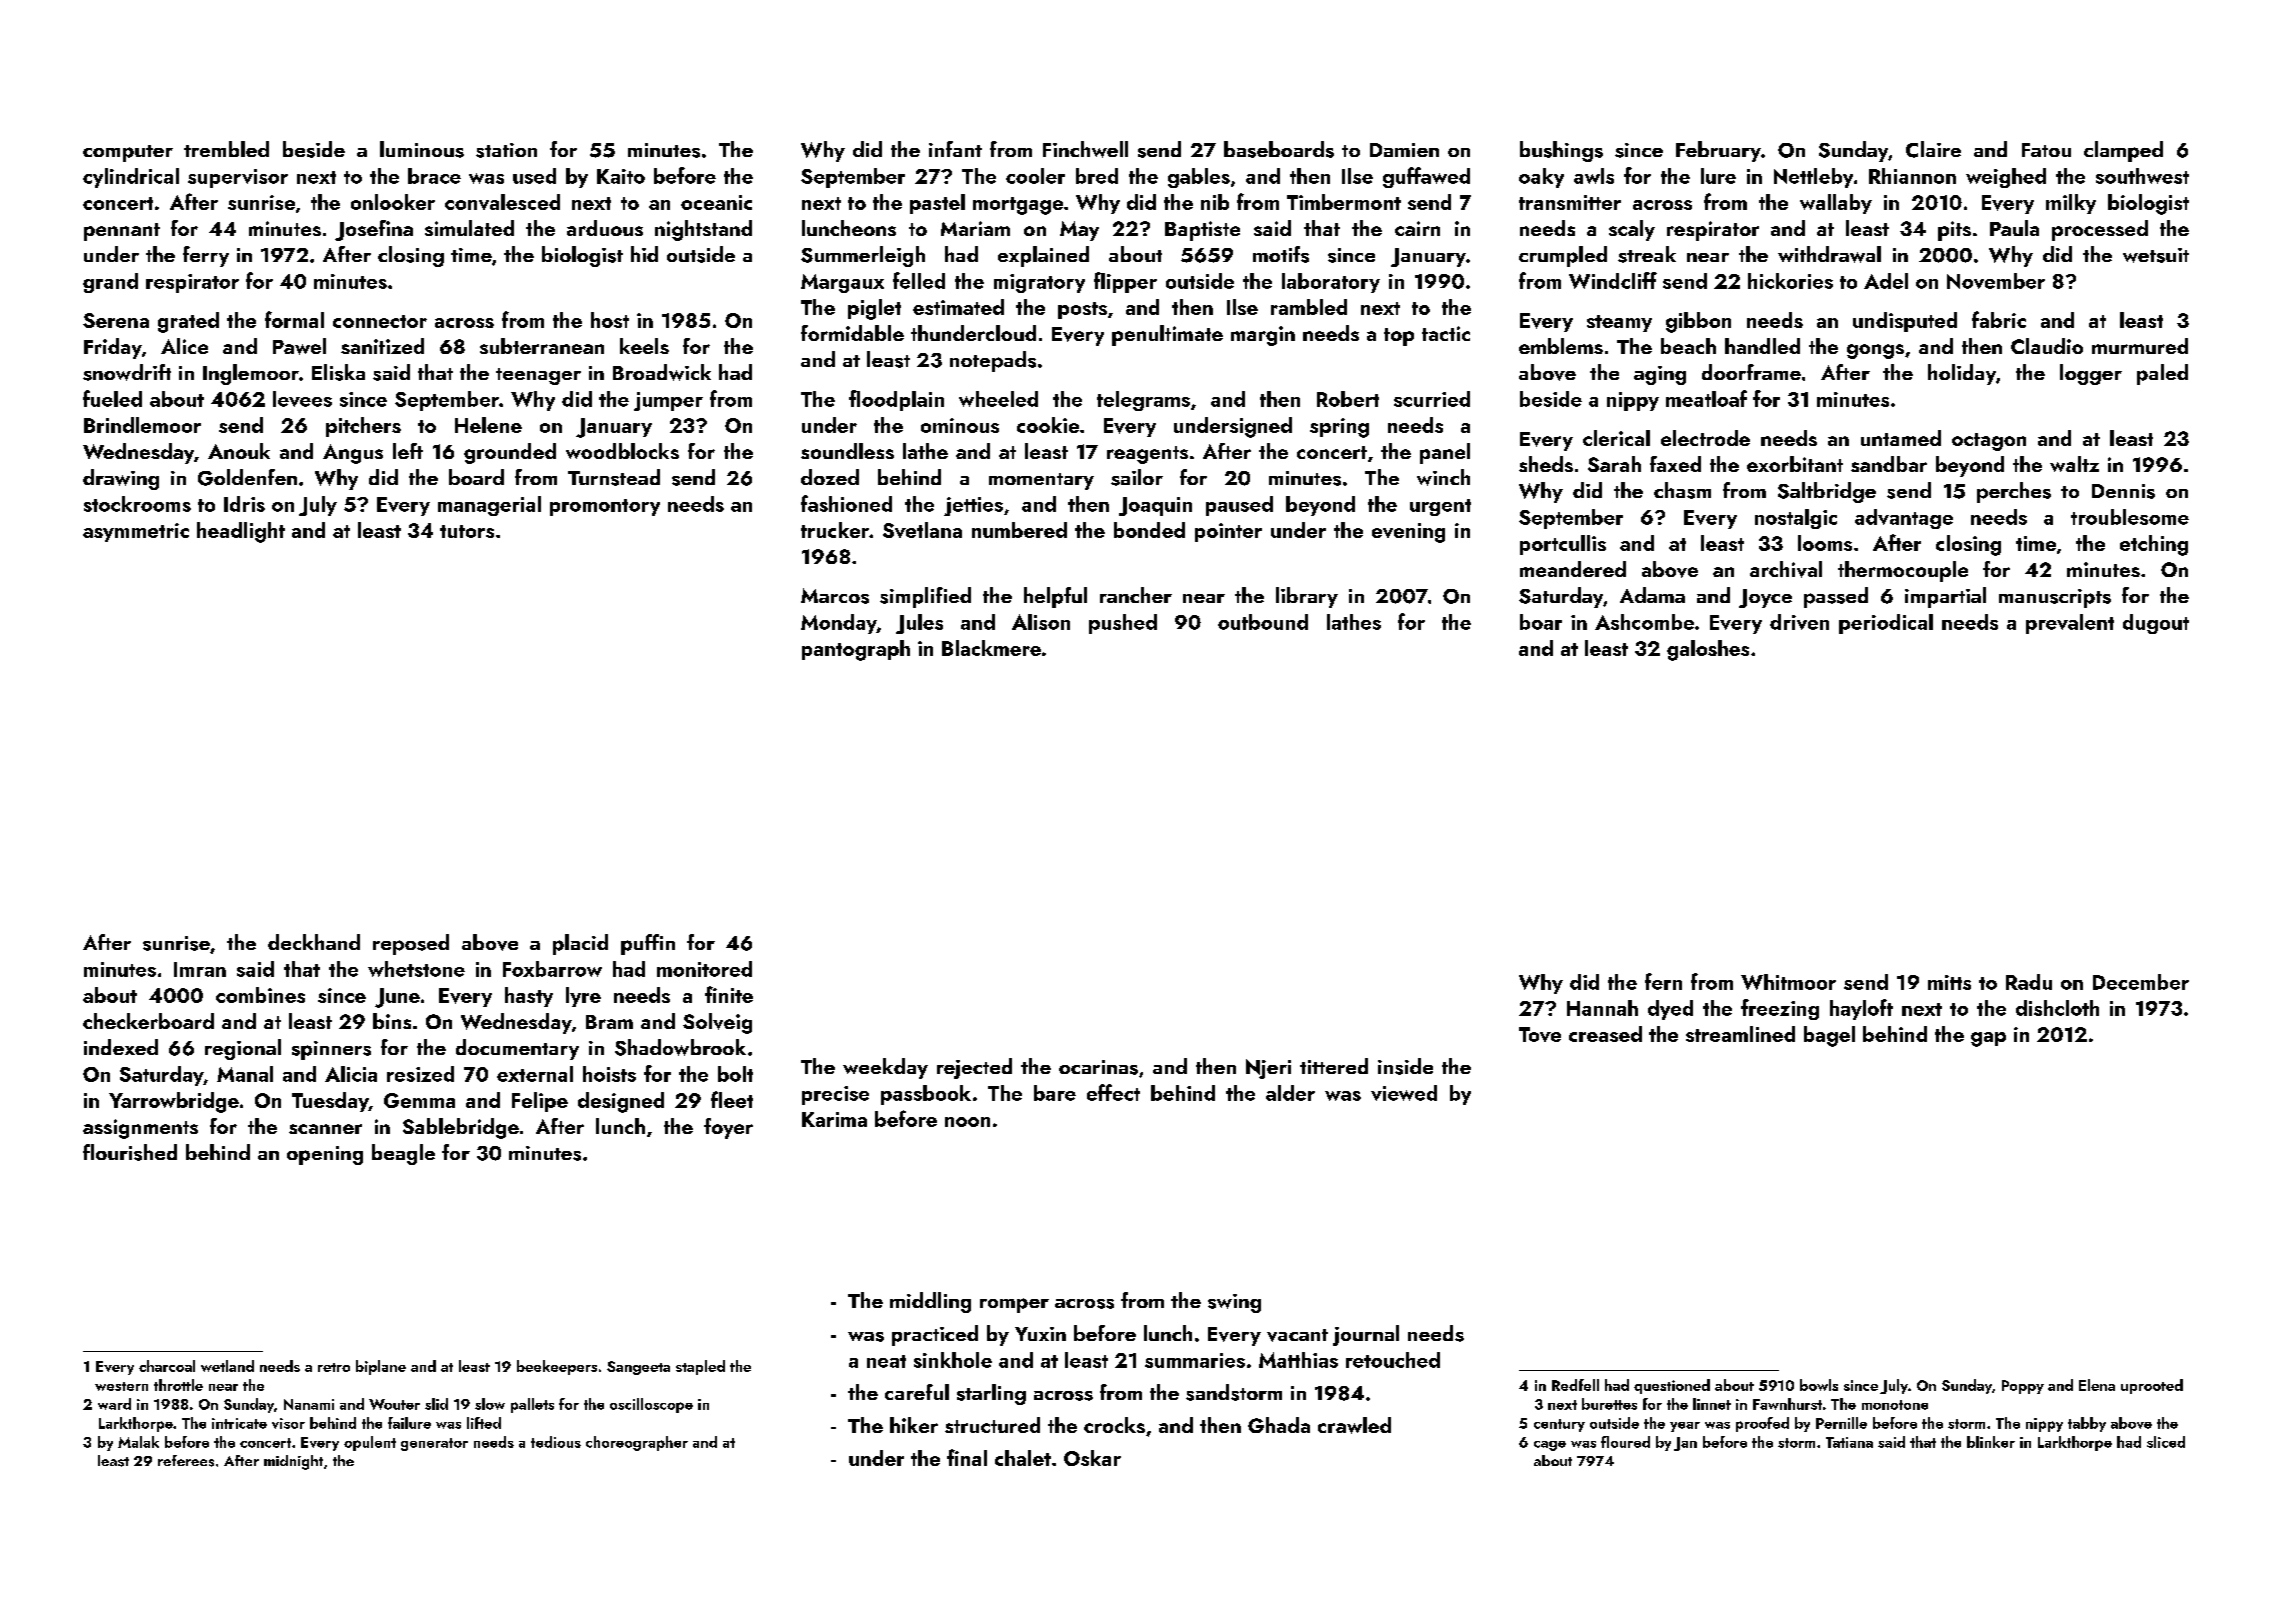 This document has width=2272, height=1606. What do you see at coordinates (991, 648) in the document?
I see `Blackmere` at bounding box center [991, 648].
